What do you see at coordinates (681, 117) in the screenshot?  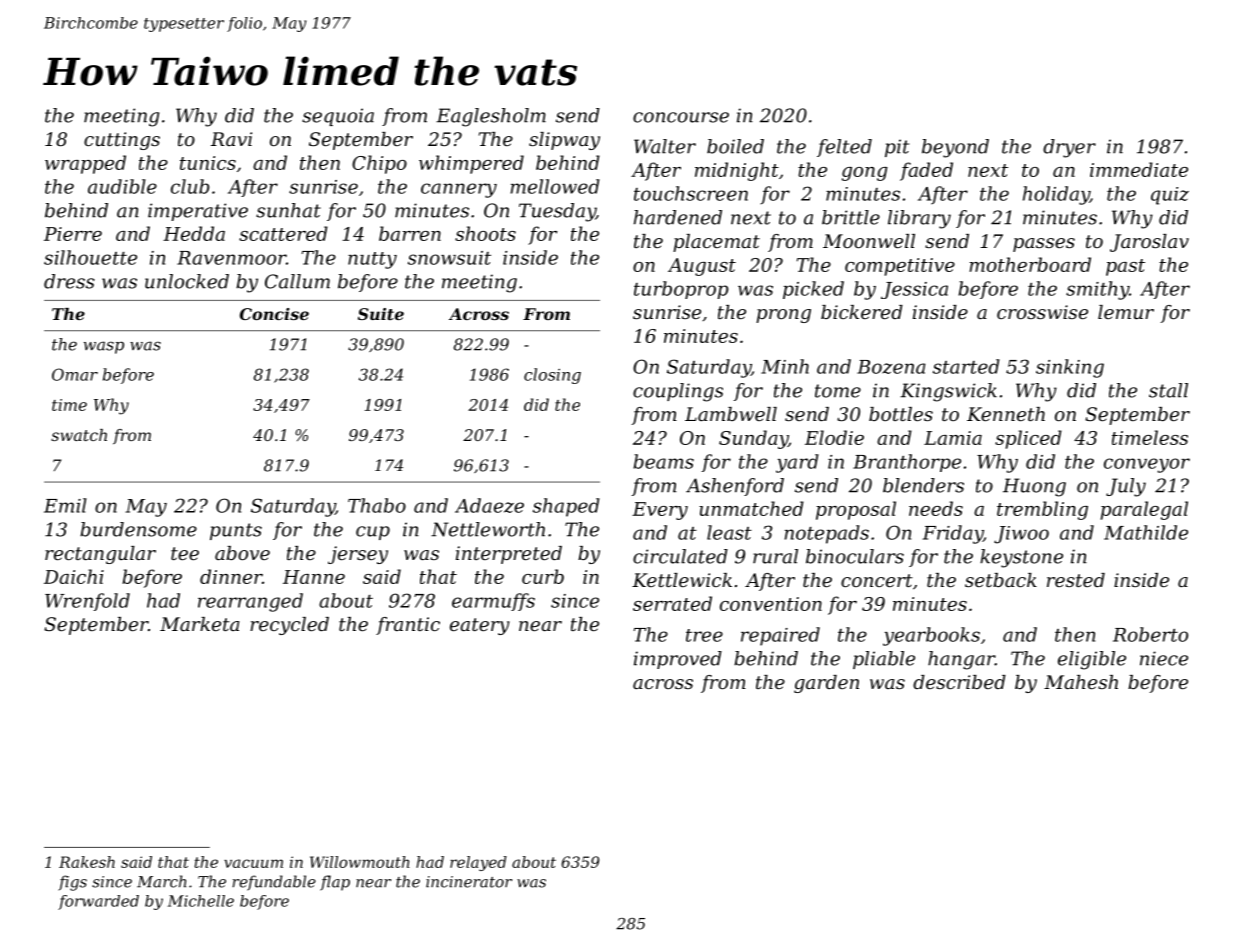 I see `concourse` at bounding box center [681, 117].
